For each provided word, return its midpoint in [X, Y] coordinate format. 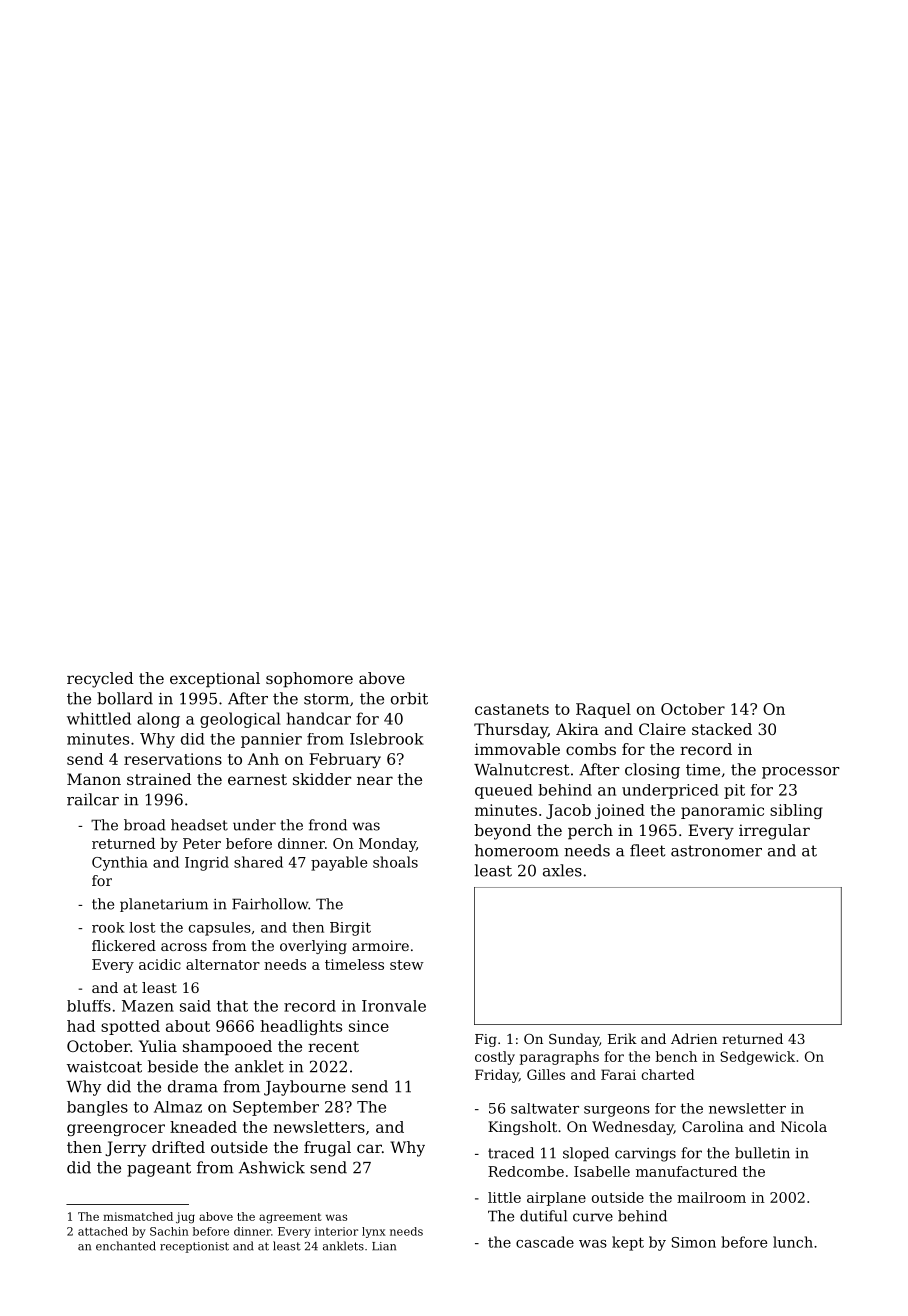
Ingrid [207, 863]
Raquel [603, 710]
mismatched [138, 1216]
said [195, 1006]
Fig [486, 1040]
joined [620, 811]
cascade [545, 1242]
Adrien [694, 1038]
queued [504, 791]
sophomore [309, 680]
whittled [99, 718]
